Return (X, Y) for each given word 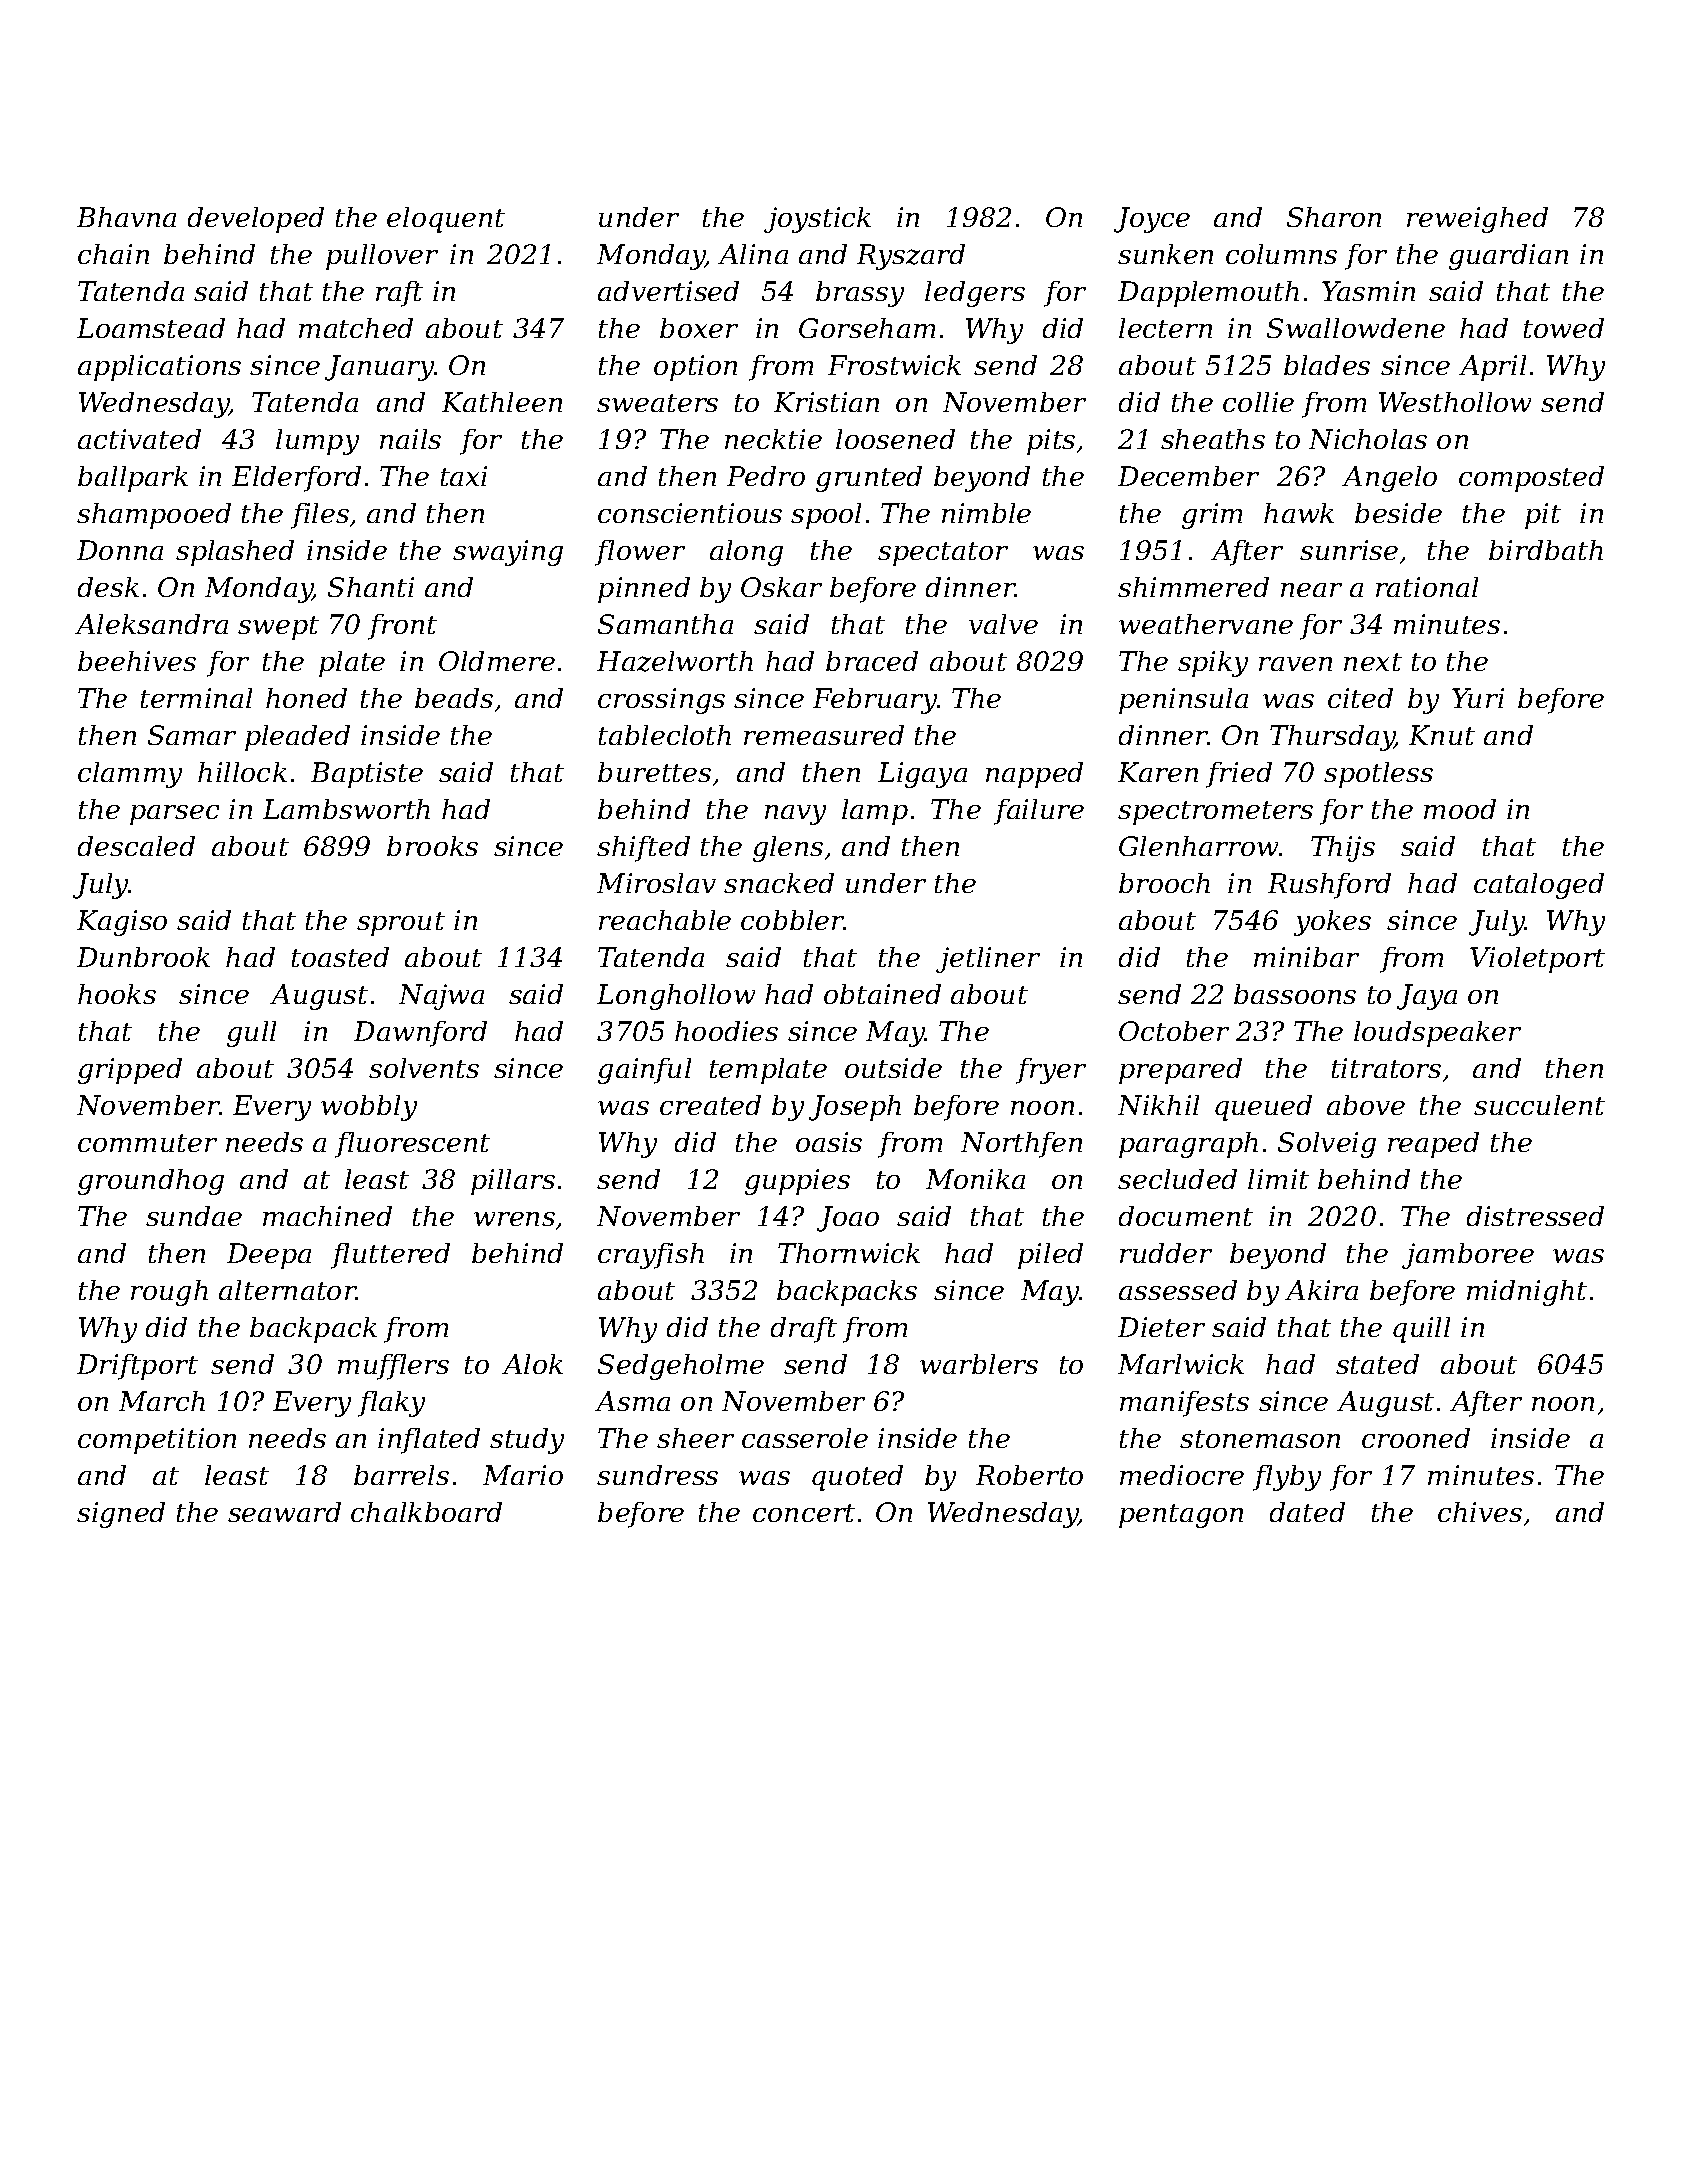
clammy (130, 775)
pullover (382, 257)
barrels (401, 1475)
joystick (817, 220)
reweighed (1477, 220)
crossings (661, 701)
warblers (979, 1364)
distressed (1535, 1216)
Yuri (1478, 698)
